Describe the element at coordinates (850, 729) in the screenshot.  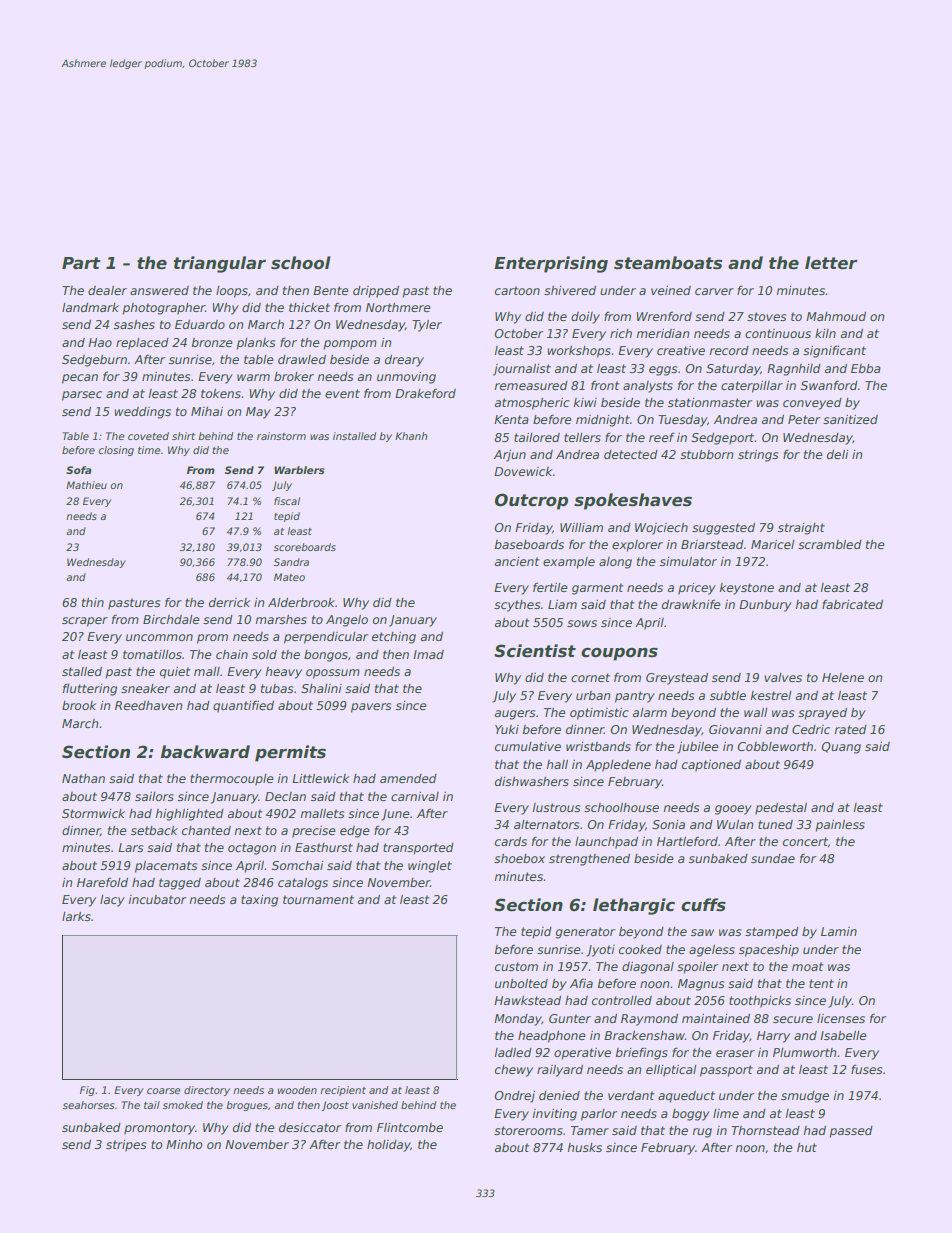
I see `rated` at that location.
